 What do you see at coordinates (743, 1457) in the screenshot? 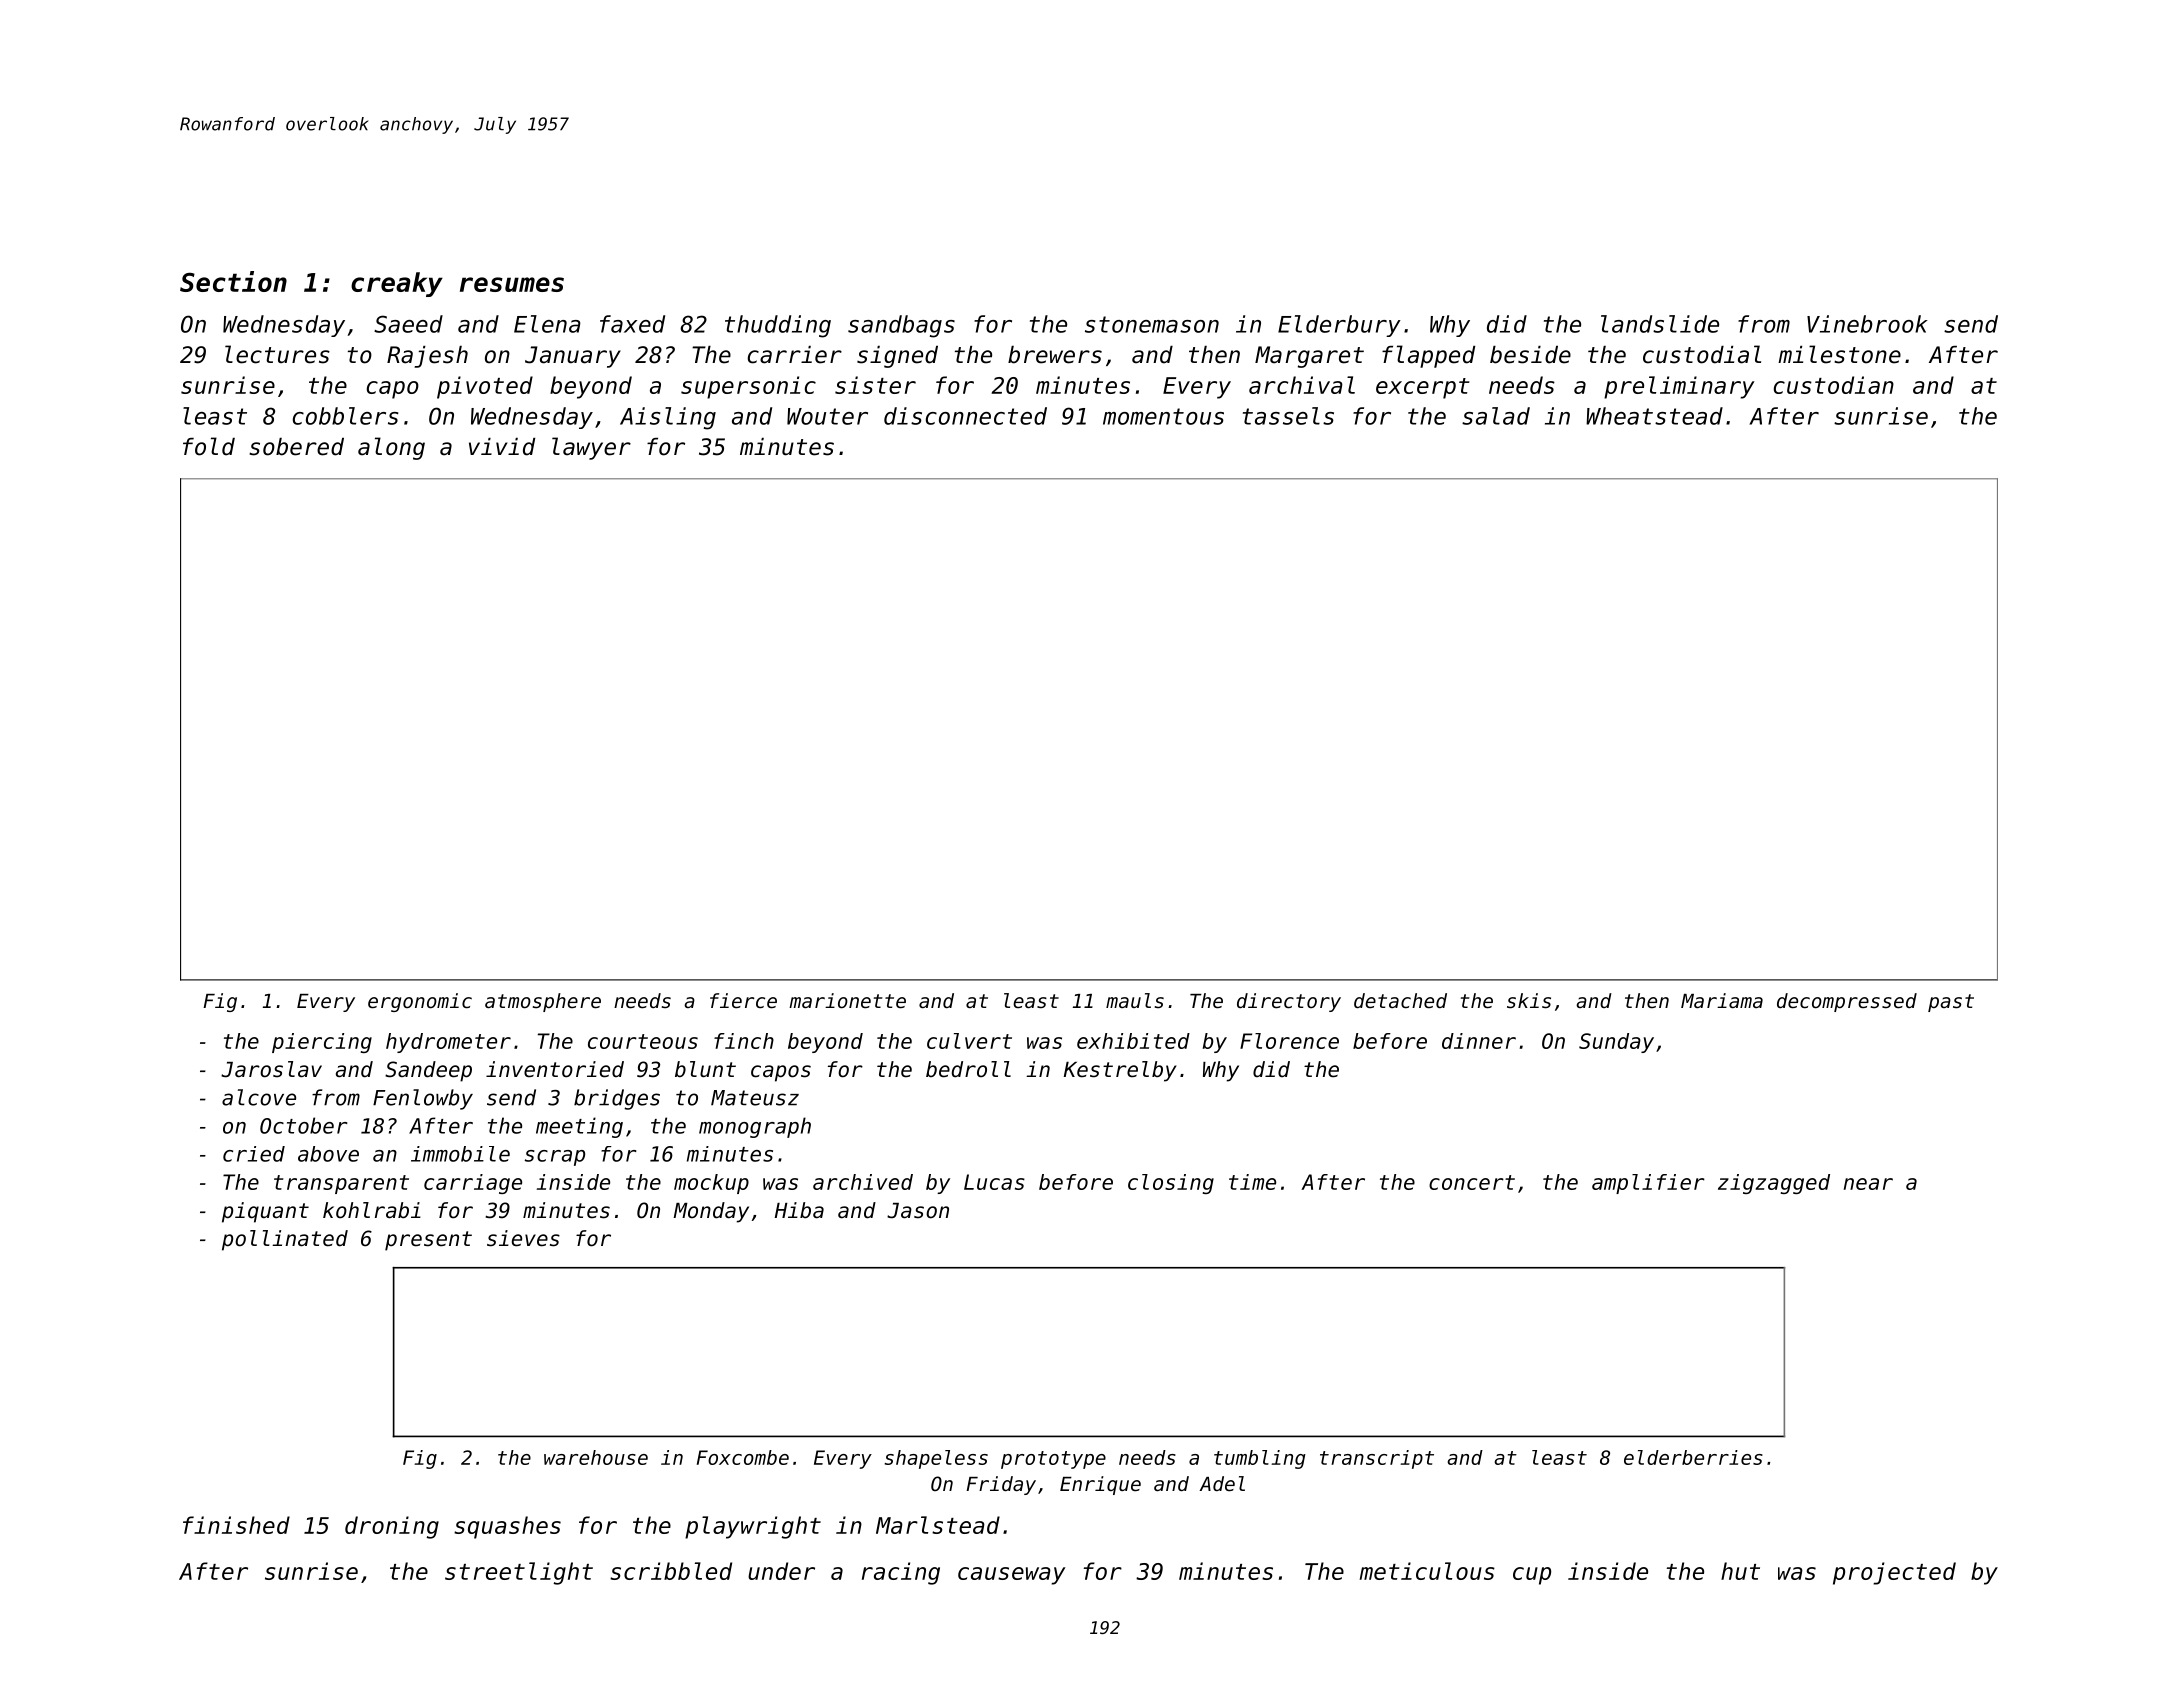
I see `Foxcombe` at bounding box center [743, 1457].
